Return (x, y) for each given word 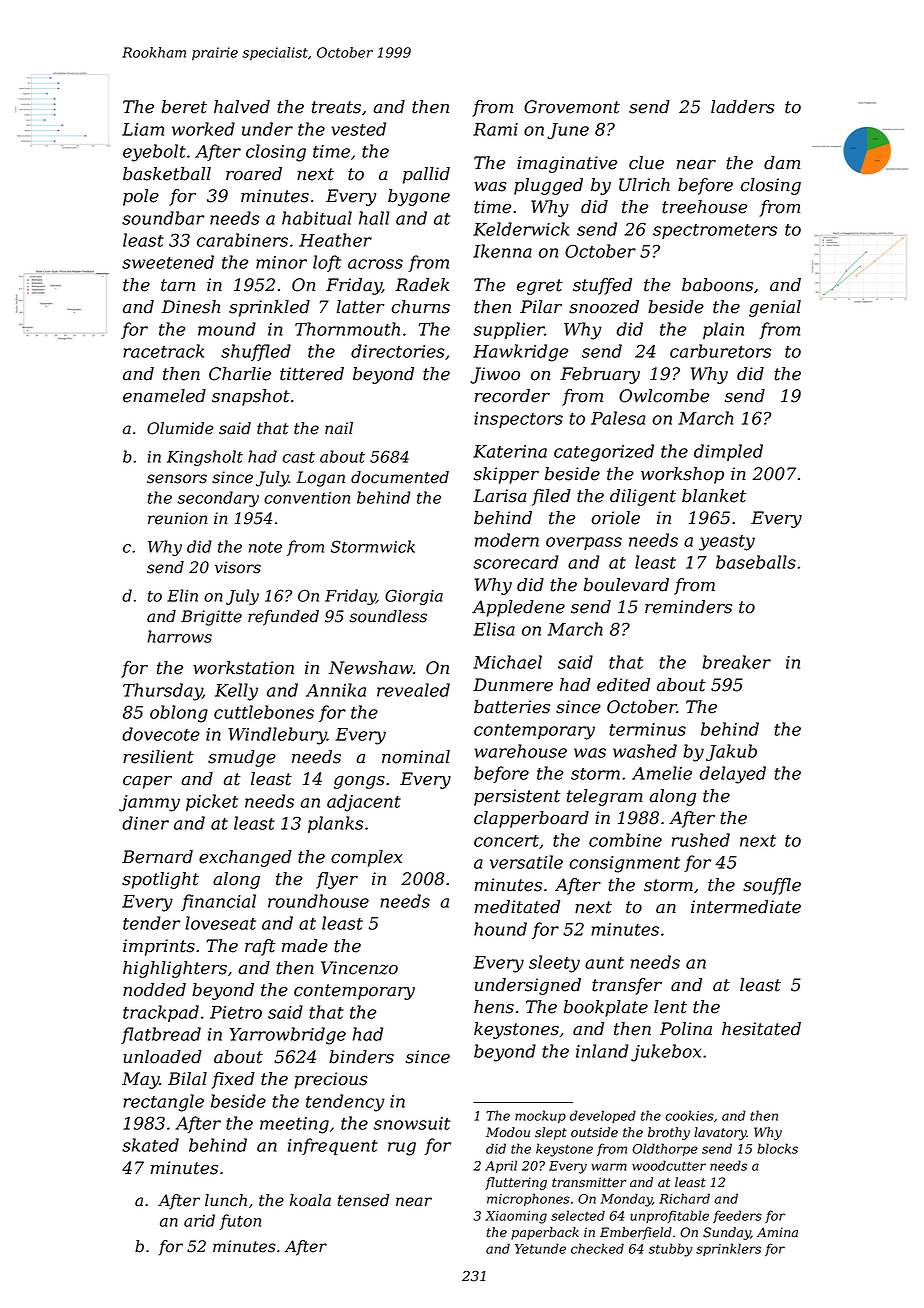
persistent (517, 797)
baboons (717, 285)
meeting (294, 1125)
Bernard (157, 857)
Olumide (180, 428)
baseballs (756, 562)
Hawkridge (520, 353)
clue (646, 163)
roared (254, 174)
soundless (388, 616)
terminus (648, 729)
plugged (548, 186)
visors (238, 567)
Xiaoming (516, 1217)
